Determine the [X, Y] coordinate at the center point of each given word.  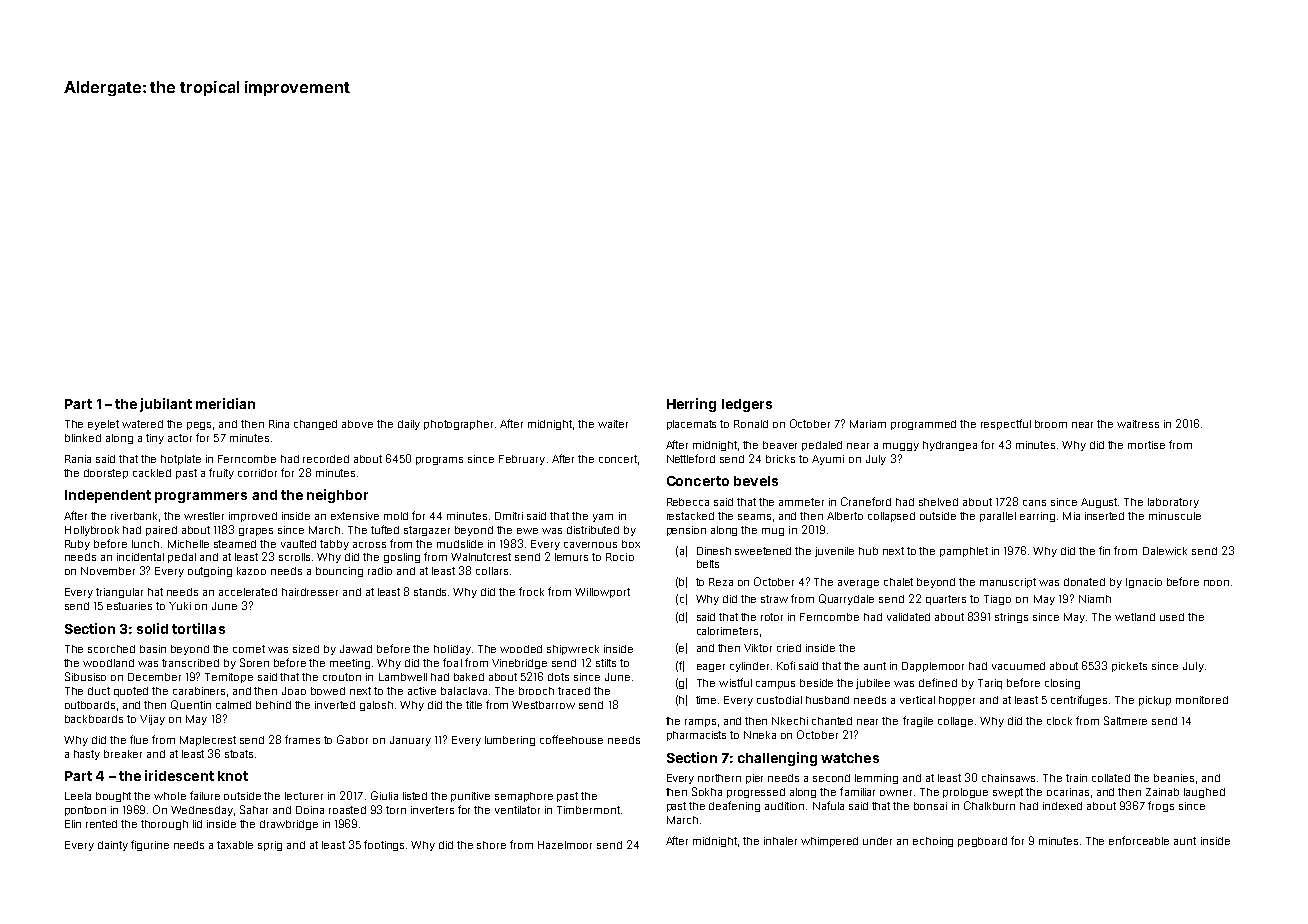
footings [384, 845]
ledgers [747, 405]
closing [1062, 684]
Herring [691, 405]
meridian [225, 403]
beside [816, 683]
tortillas [198, 628]
